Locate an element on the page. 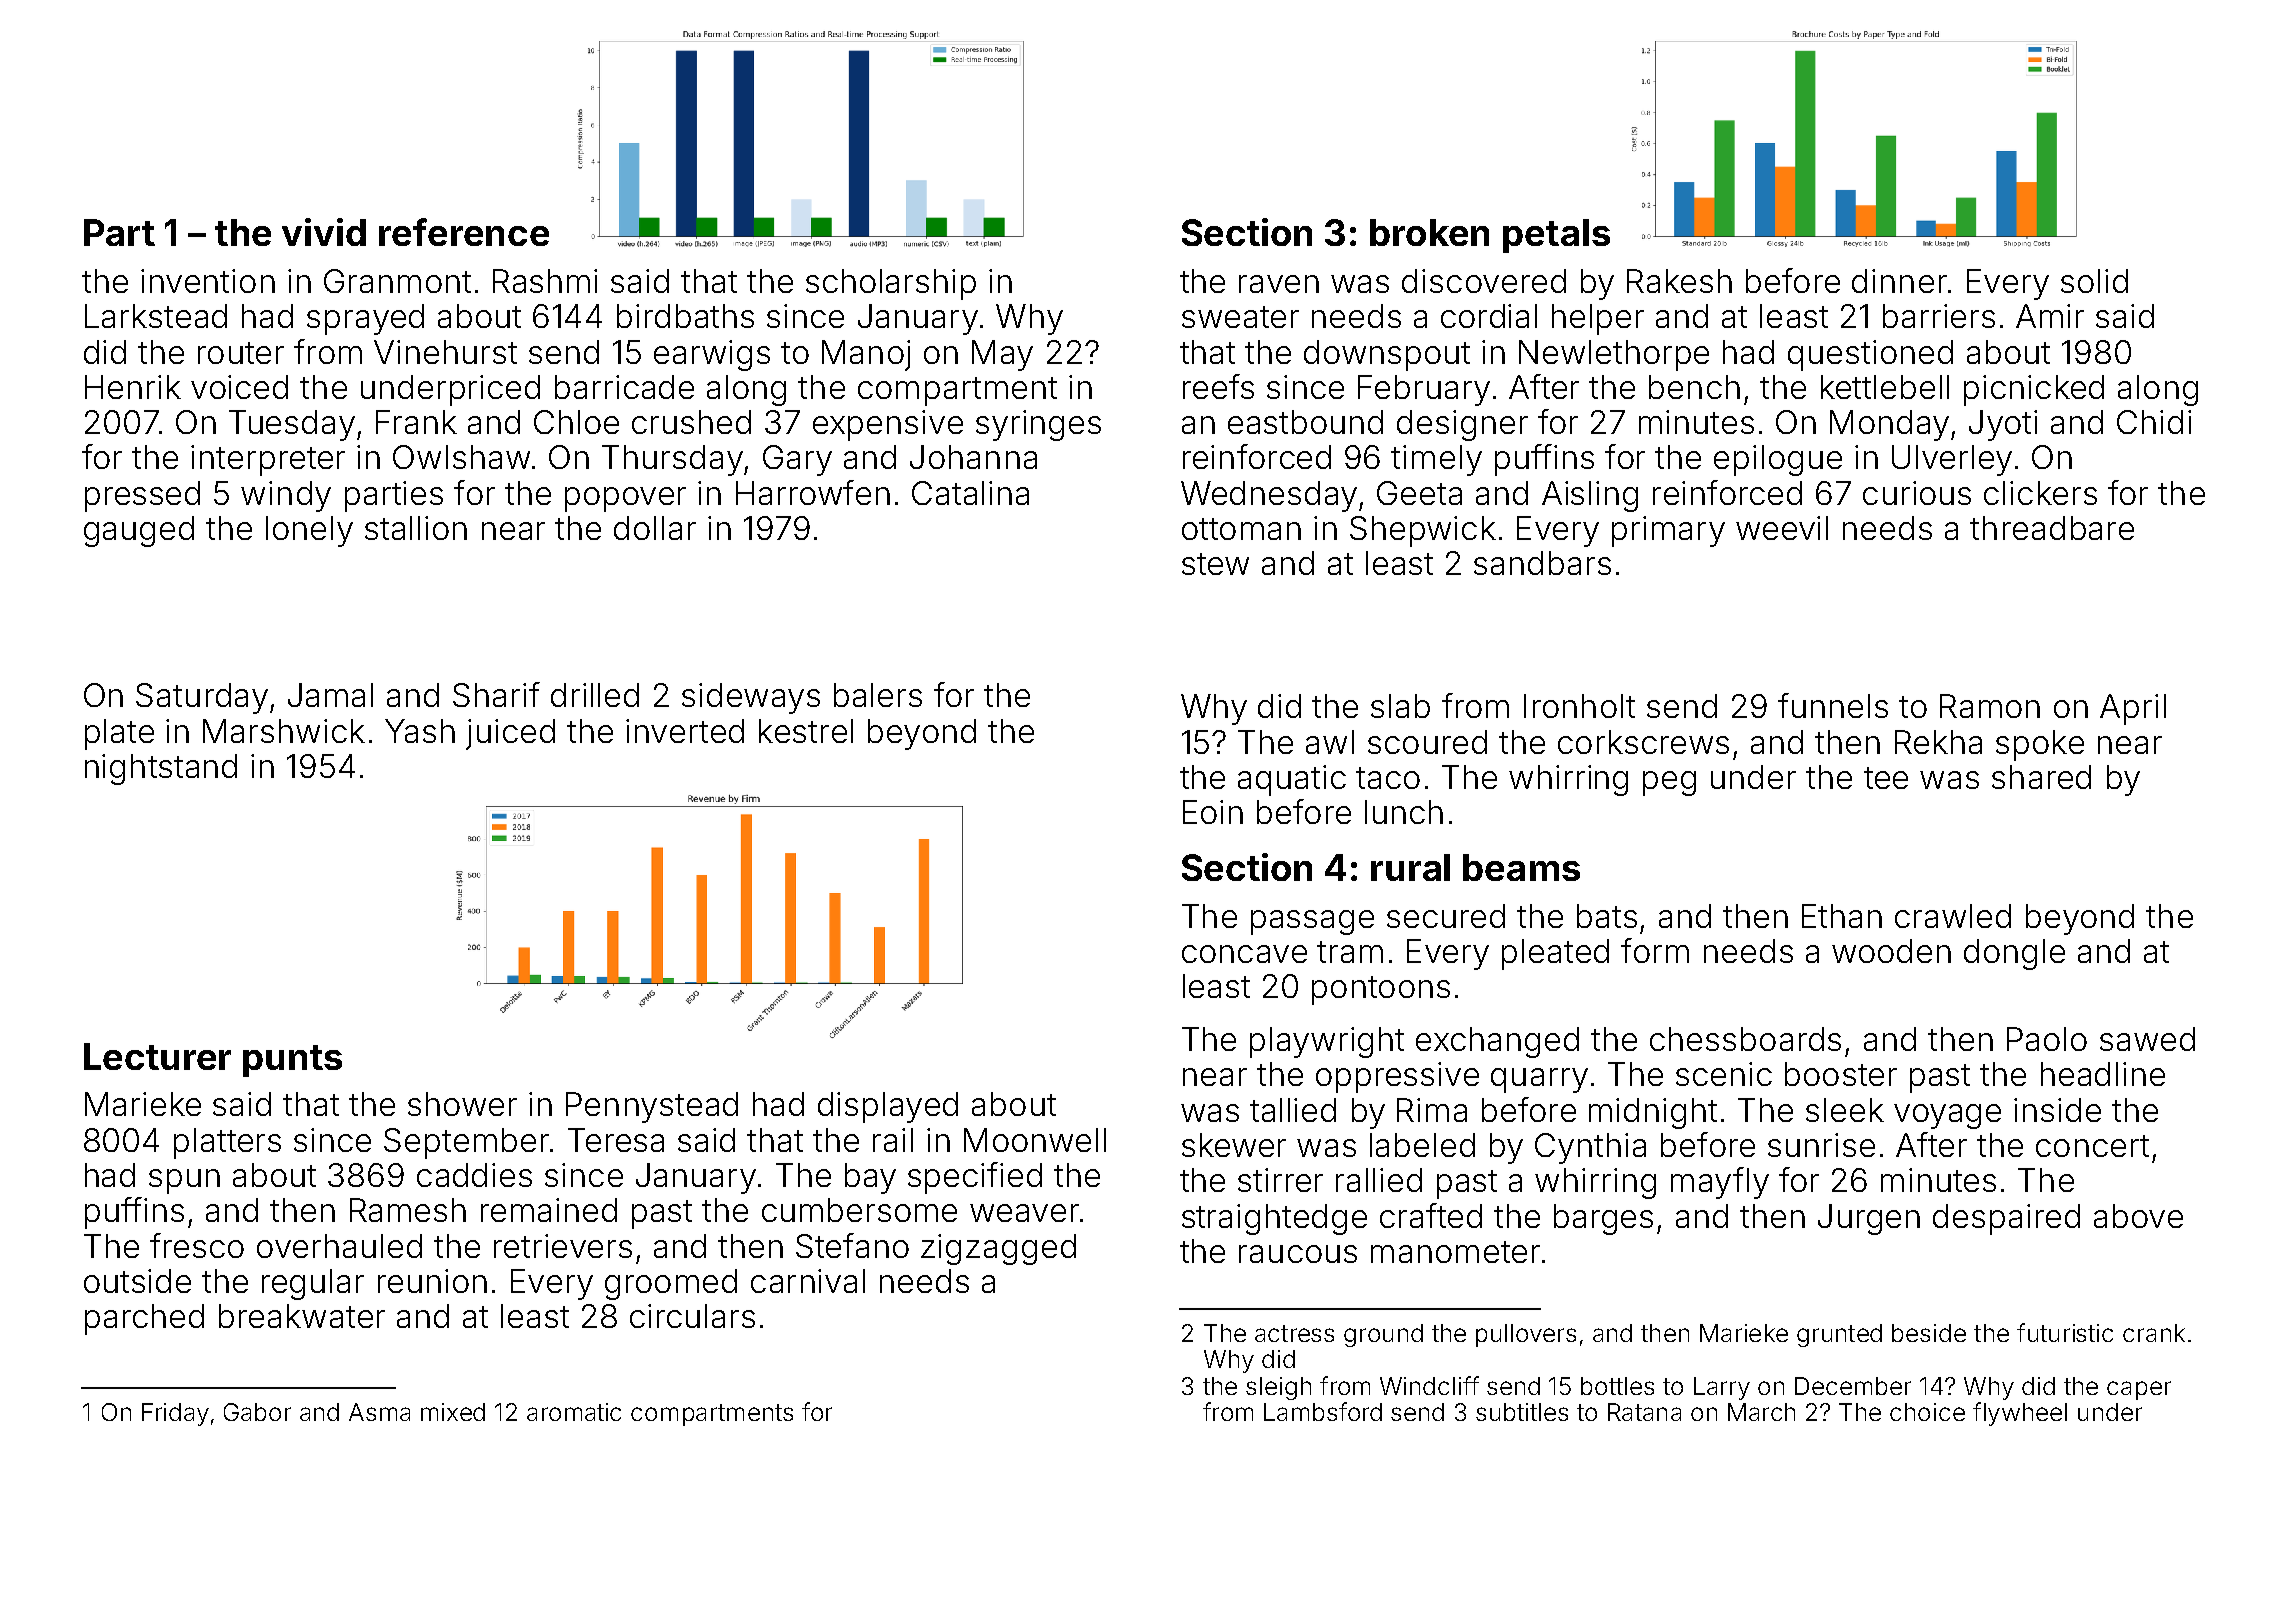 The image size is (2292, 1620). slab is located at coordinates (1400, 706).
